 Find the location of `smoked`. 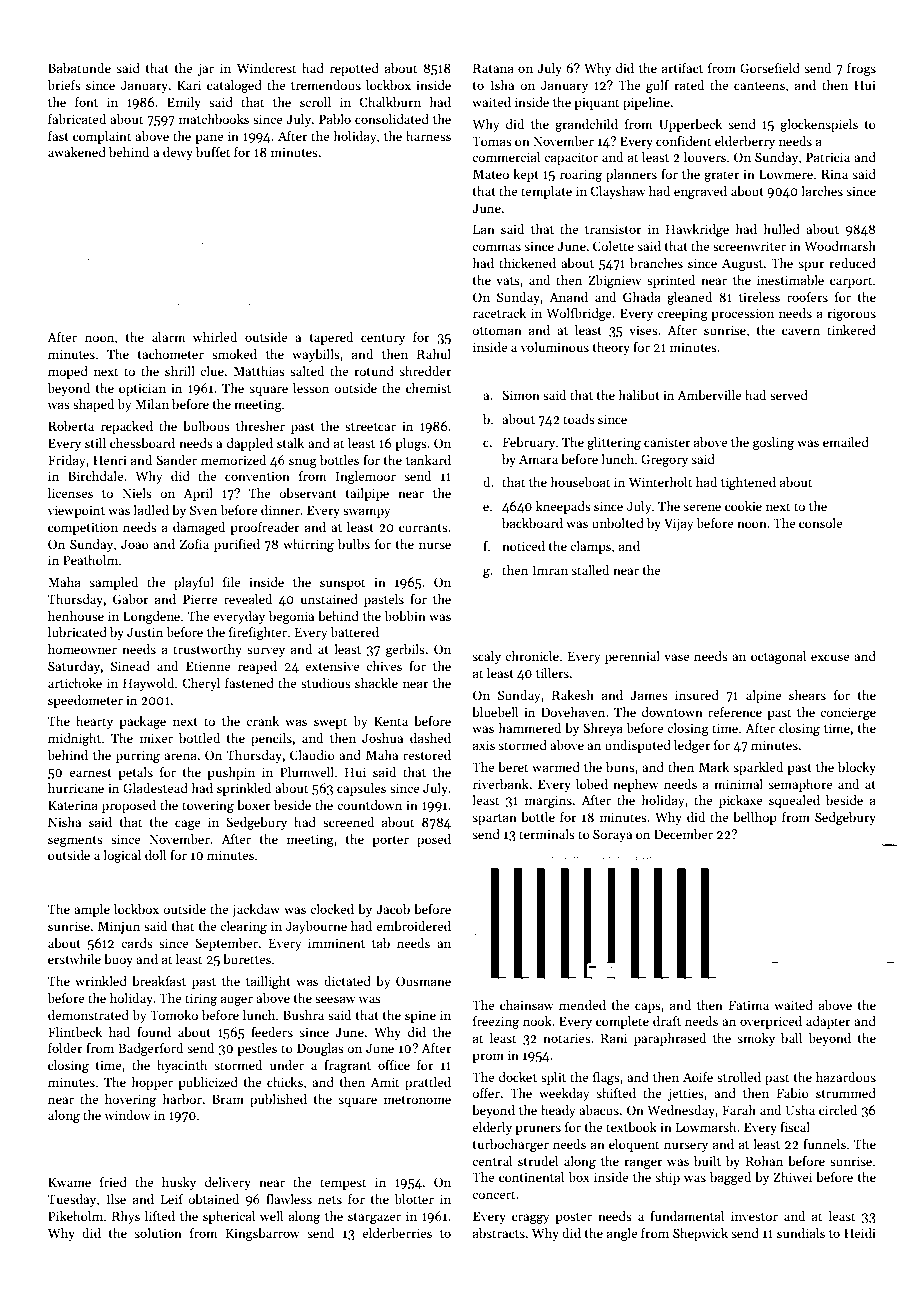

smoked is located at coordinates (234, 354).
